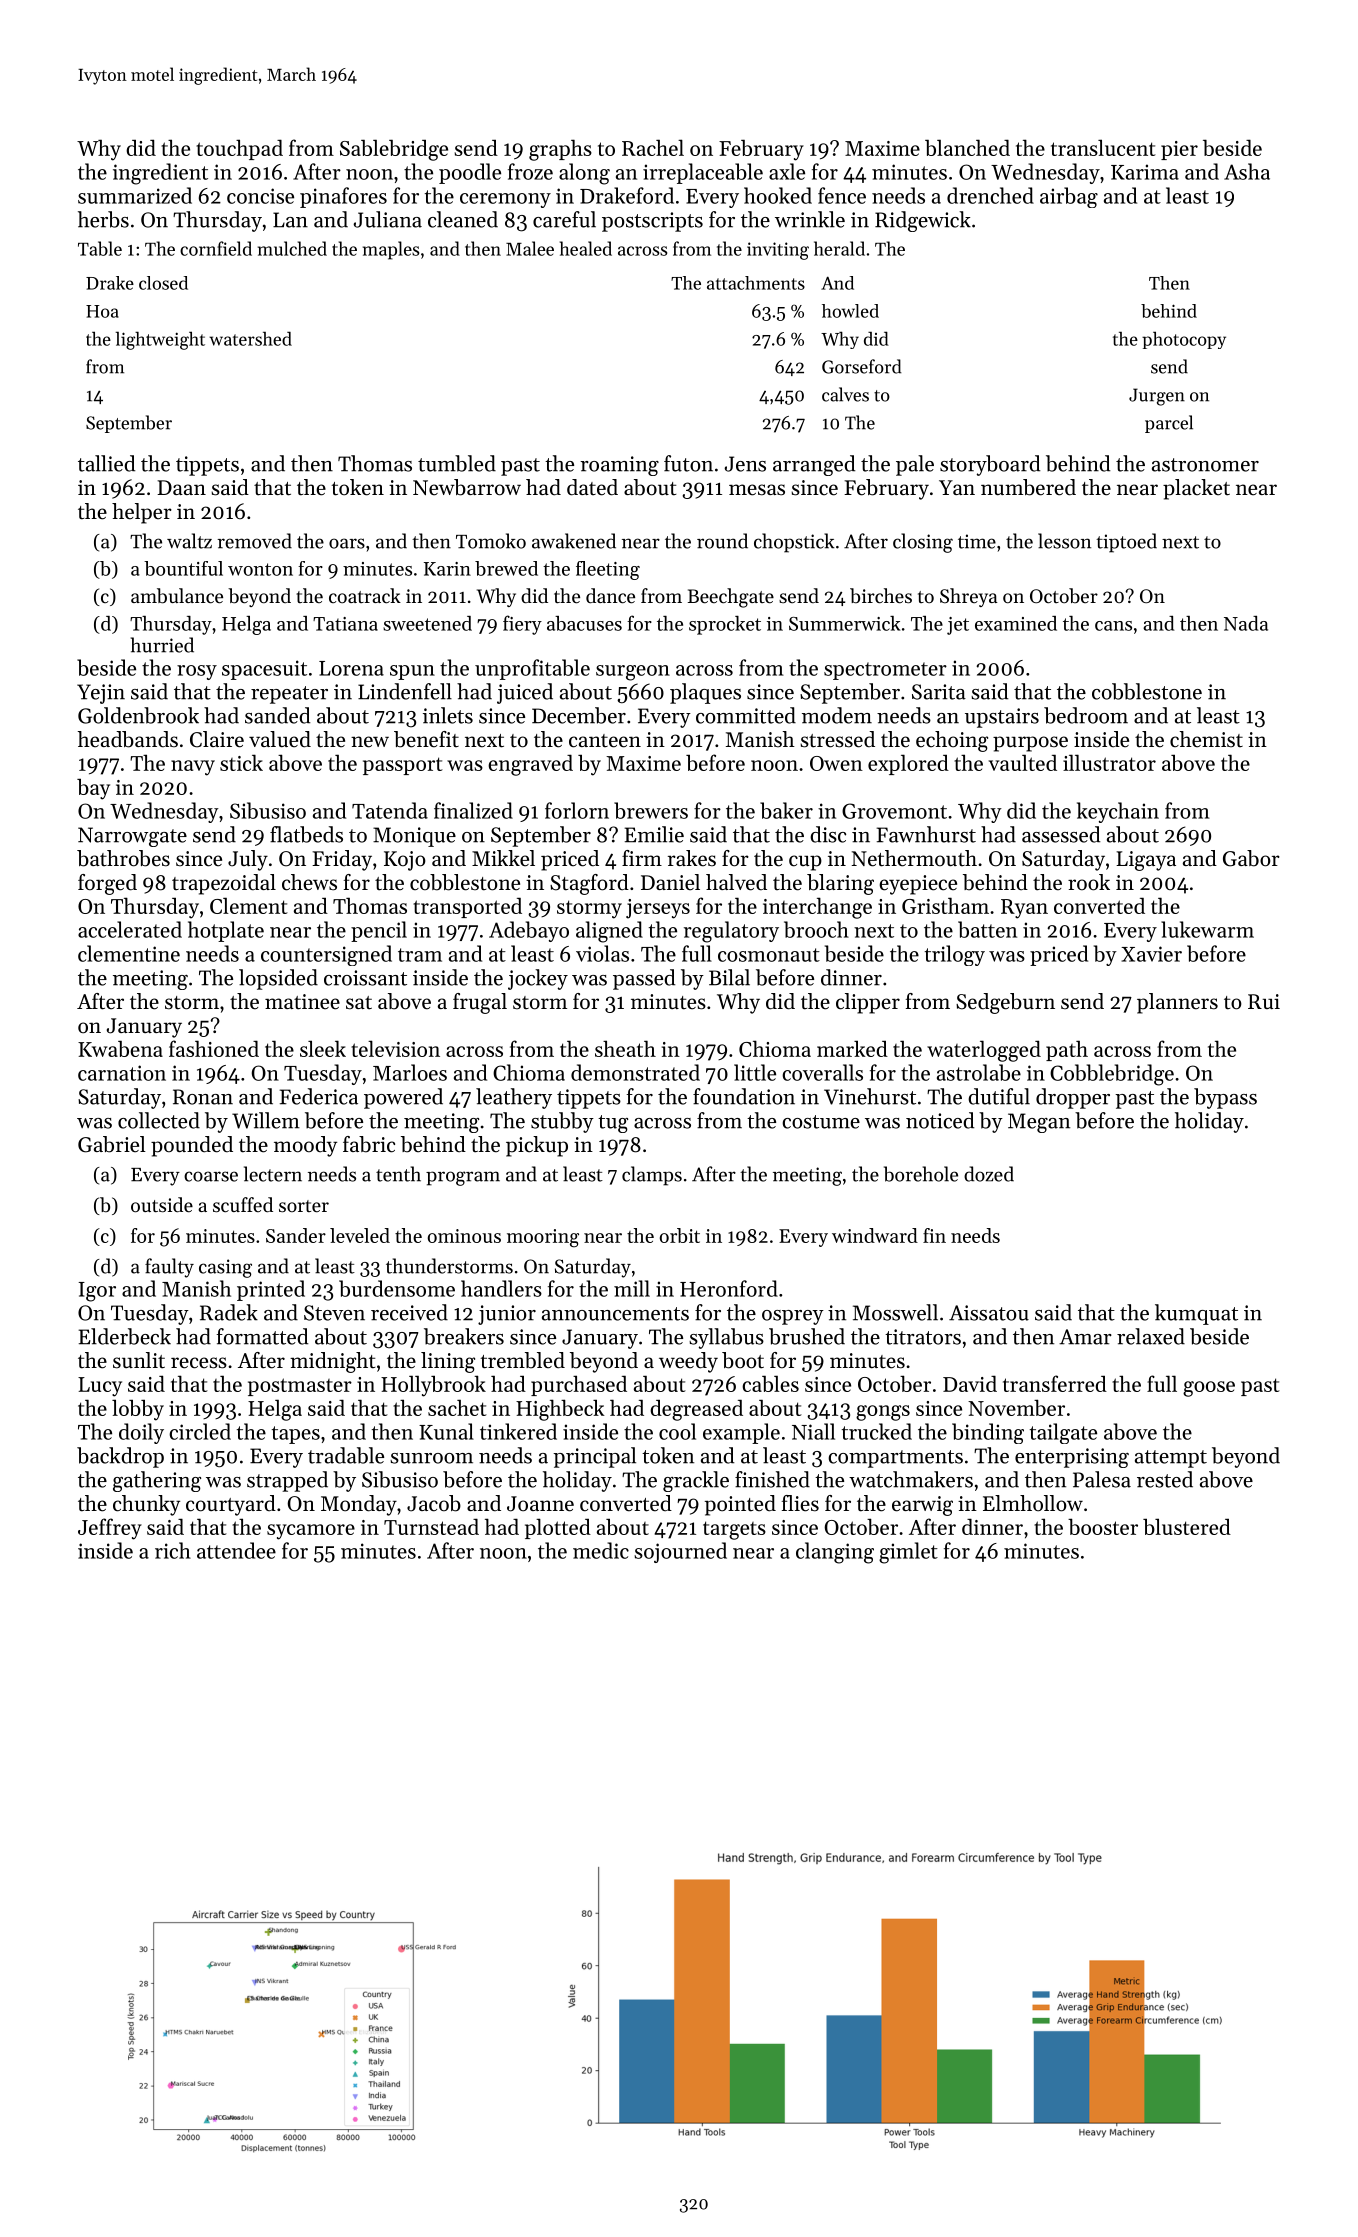 This screenshot has height=2237, width=1358. I want to click on upstairs, so click(1002, 718).
